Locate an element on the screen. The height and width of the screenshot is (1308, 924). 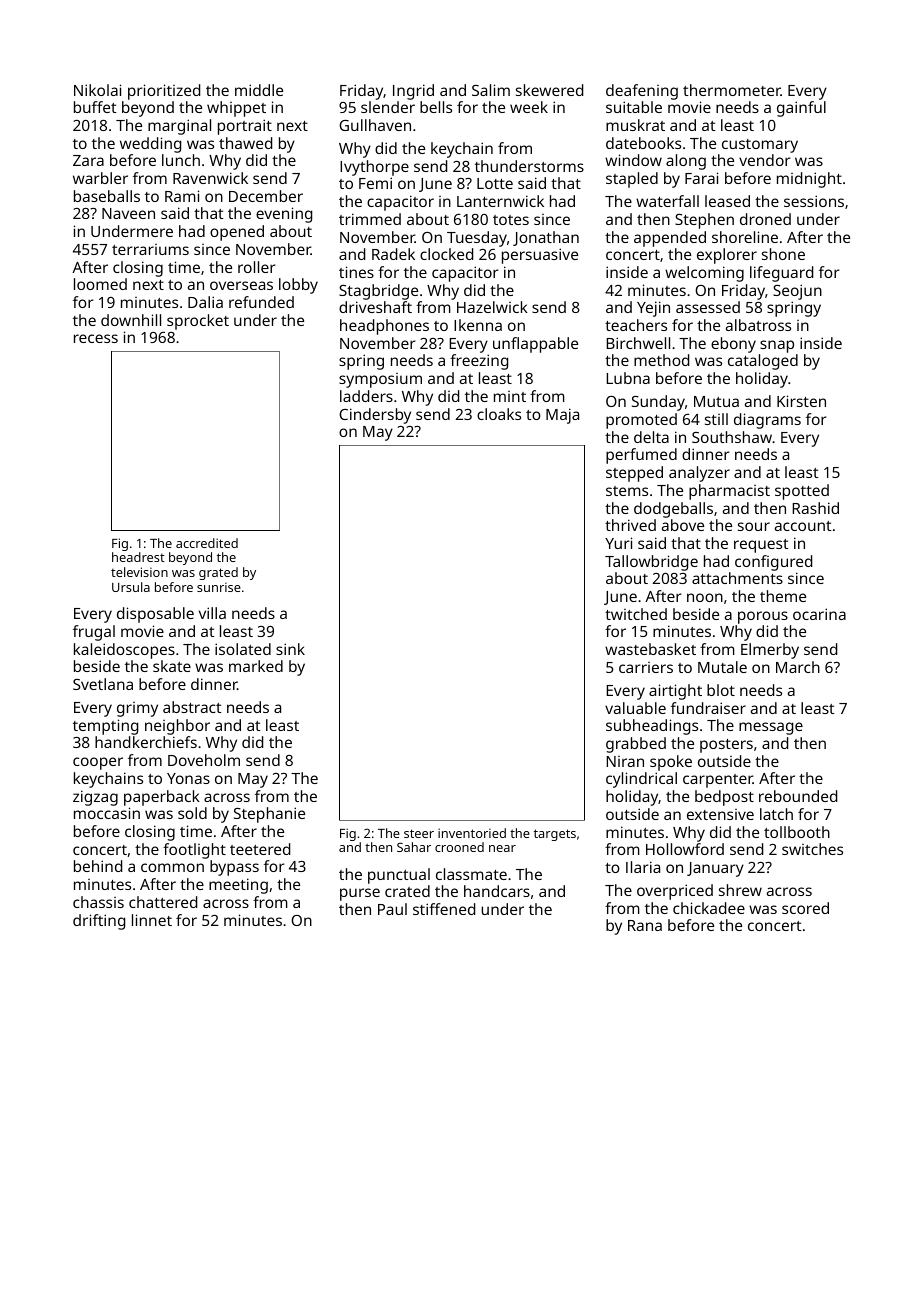
gainful is located at coordinates (801, 109).
